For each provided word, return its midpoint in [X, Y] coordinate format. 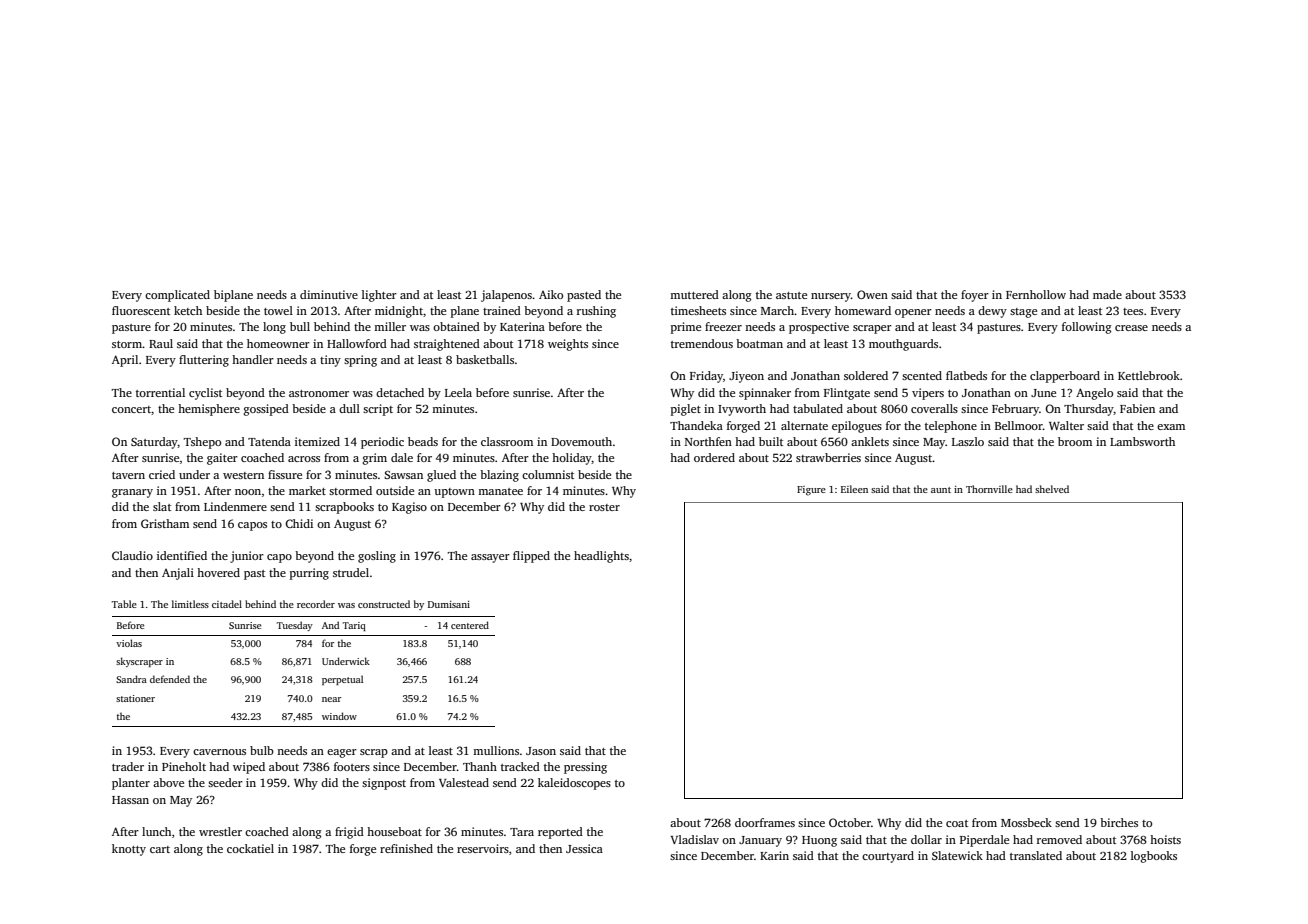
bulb [262, 750]
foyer [975, 296]
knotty [129, 850]
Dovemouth [581, 441]
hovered [218, 572]
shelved [1052, 489]
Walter [1066, 425]
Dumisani [449, 604]
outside [395, 490]
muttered [694, 294]
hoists [1165, 839]
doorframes [765, 822]
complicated [177, 296]
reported [560, 833]
